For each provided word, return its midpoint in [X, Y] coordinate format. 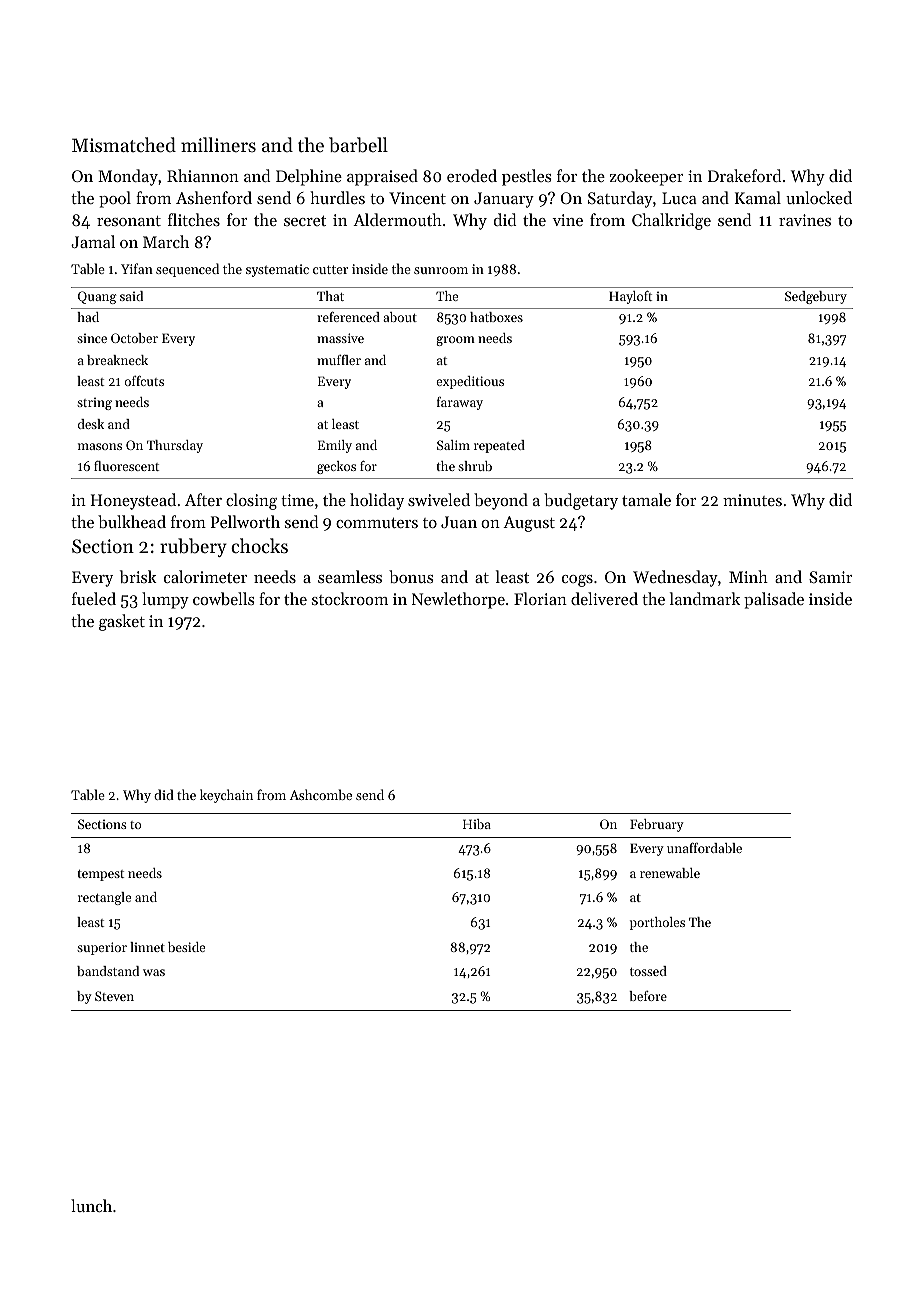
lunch [91, 1205]
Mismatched [124, 144]
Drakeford [744, 175]
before [648, 996]
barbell [358, 145]
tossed [648, 971]
